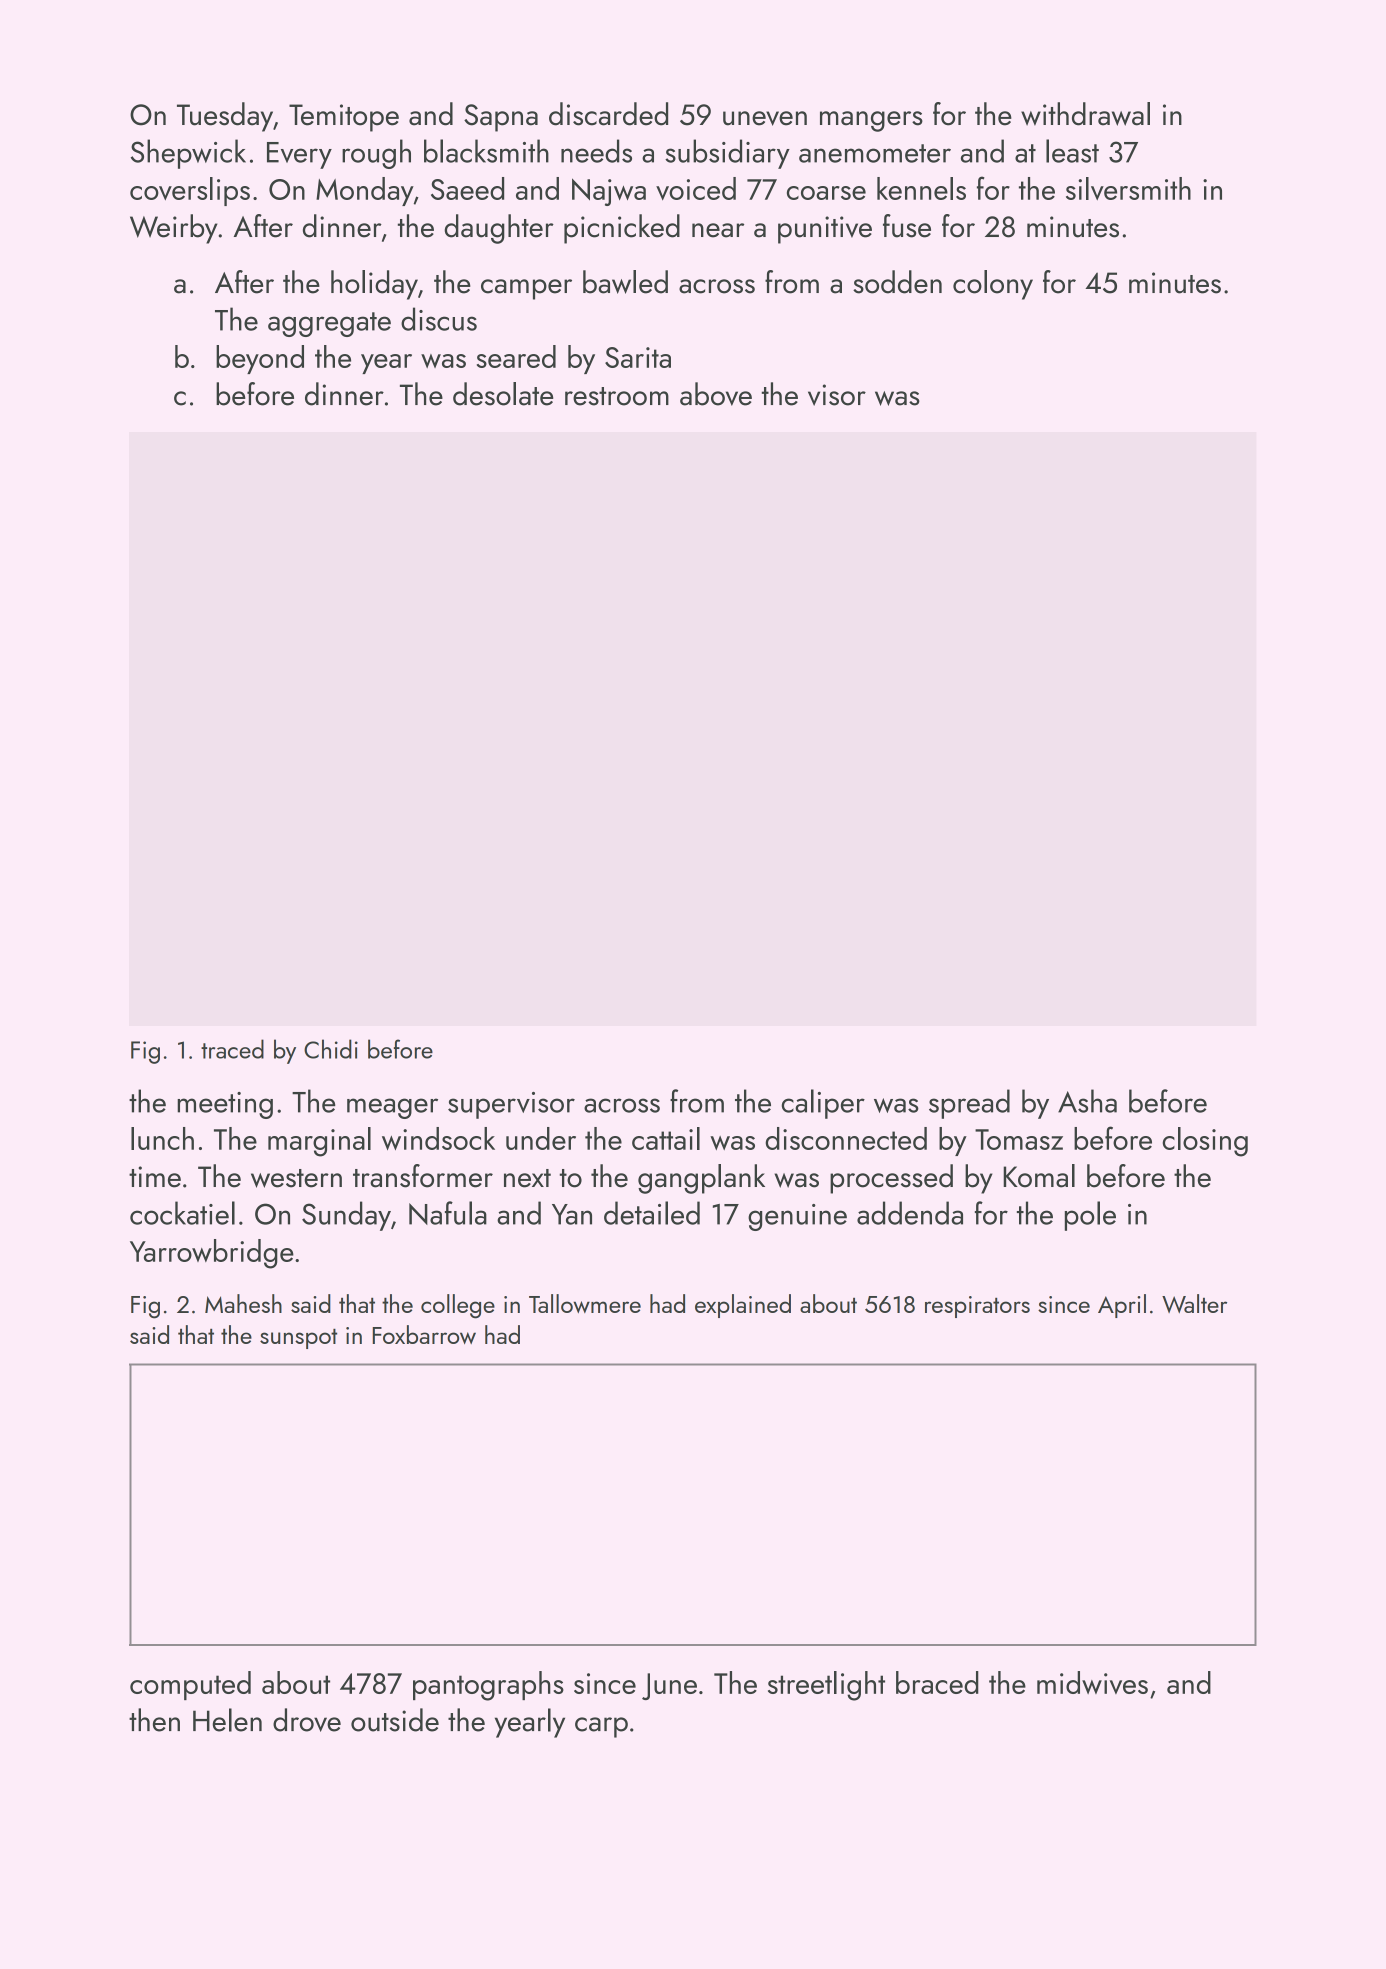  I want to click on withdrawal, so click(1085, 114).
